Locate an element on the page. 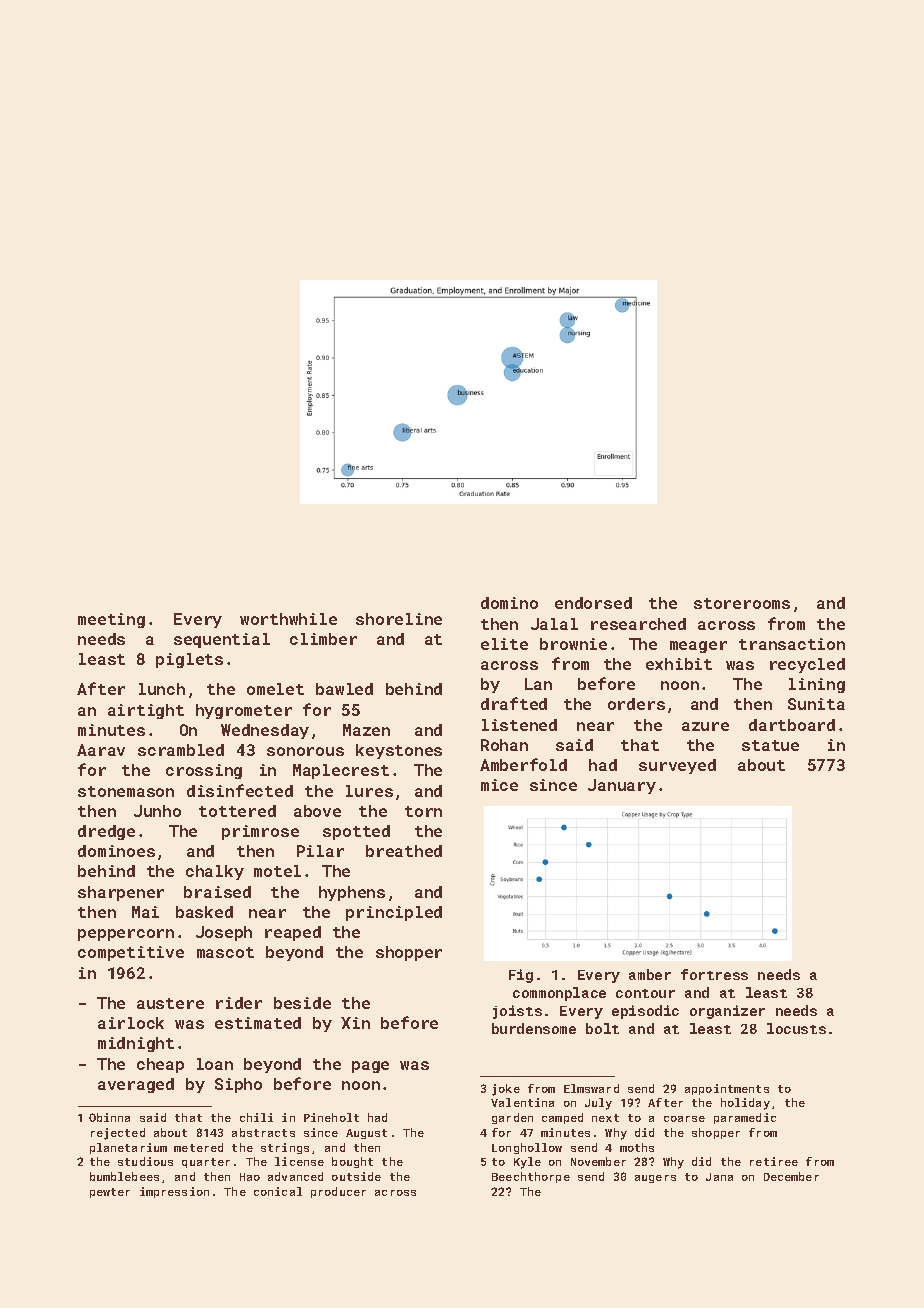  Elmsward is located at coordinates (591, 1088).
